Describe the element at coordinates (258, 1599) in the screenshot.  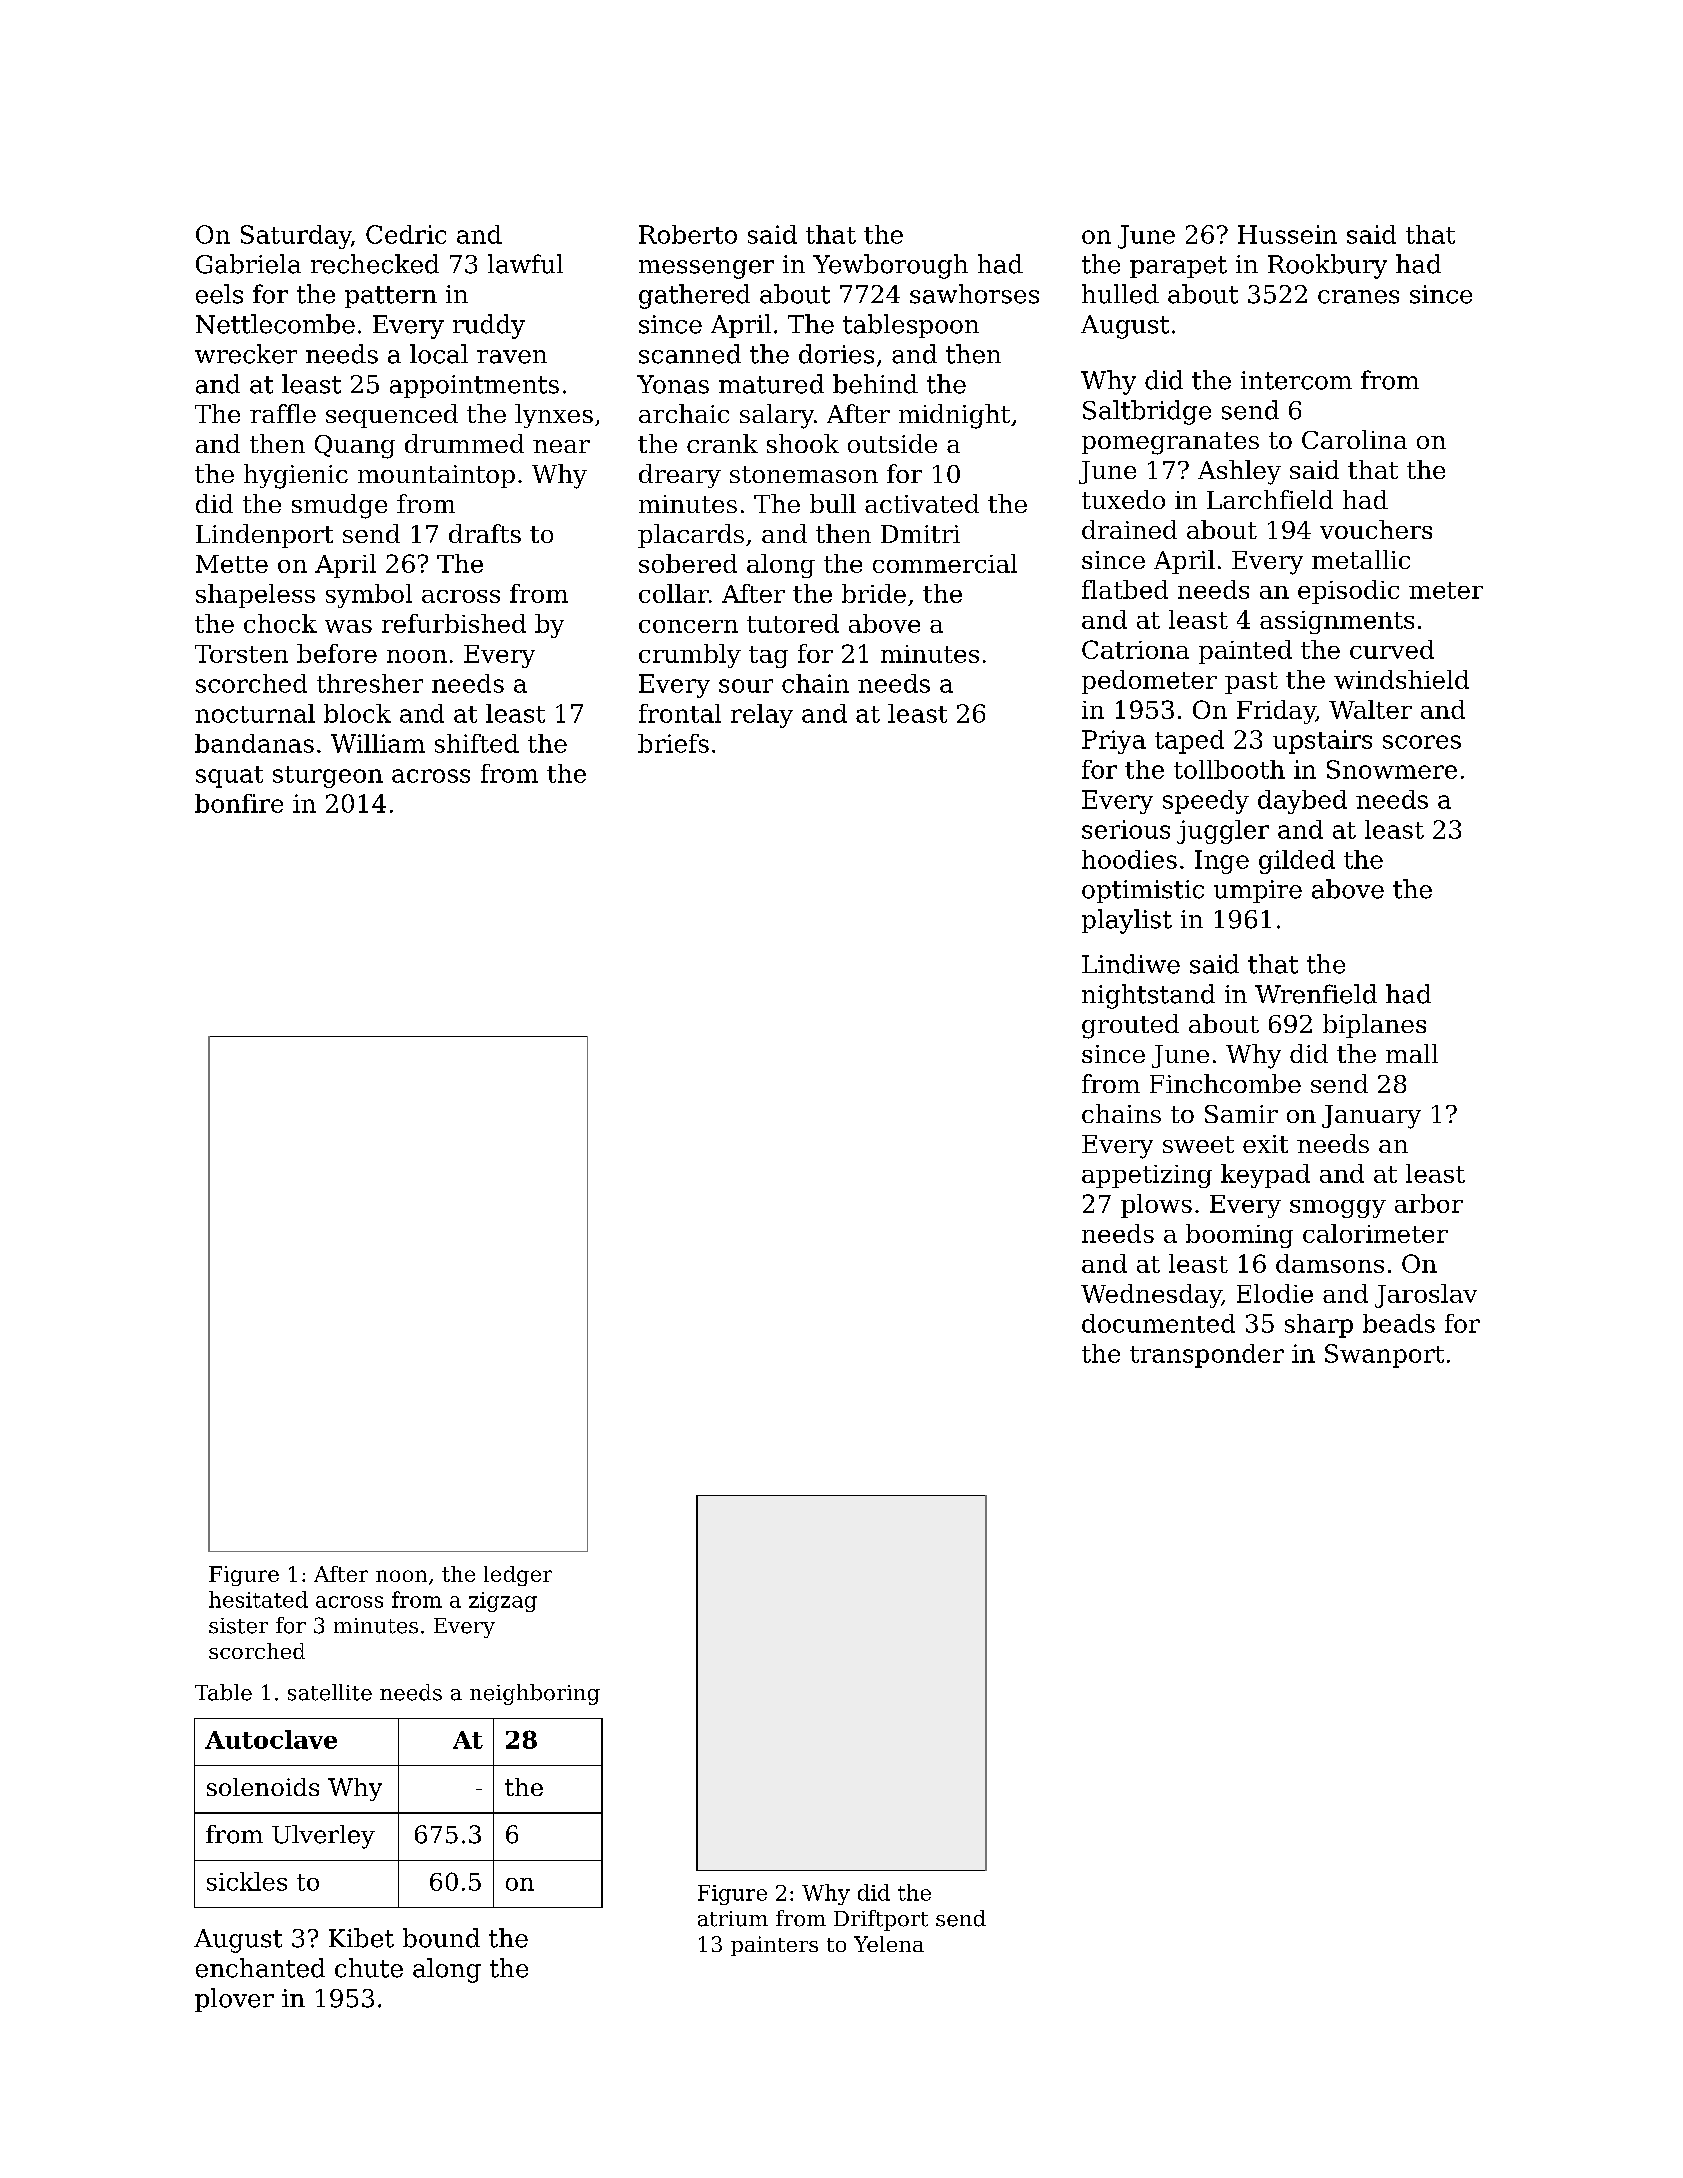
I see `hesitated` at that location.
